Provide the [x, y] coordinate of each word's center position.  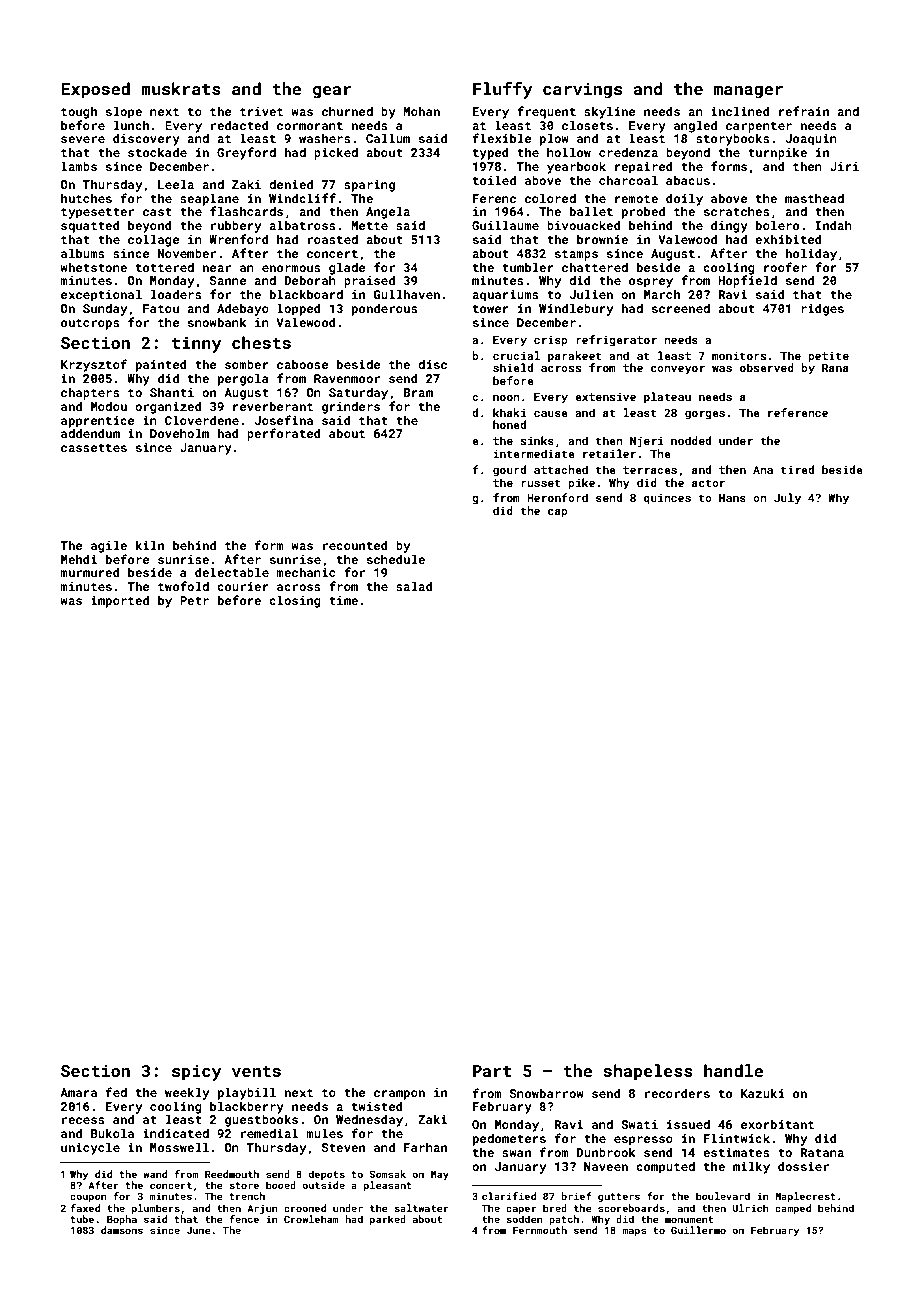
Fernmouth [540, 1230]
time [343, 600]
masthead [814, 198]
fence [244, 1219]
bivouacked [584, 225]
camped [793, 1209]
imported [120, 601]
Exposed [95, 90]
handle [733, 1070]
